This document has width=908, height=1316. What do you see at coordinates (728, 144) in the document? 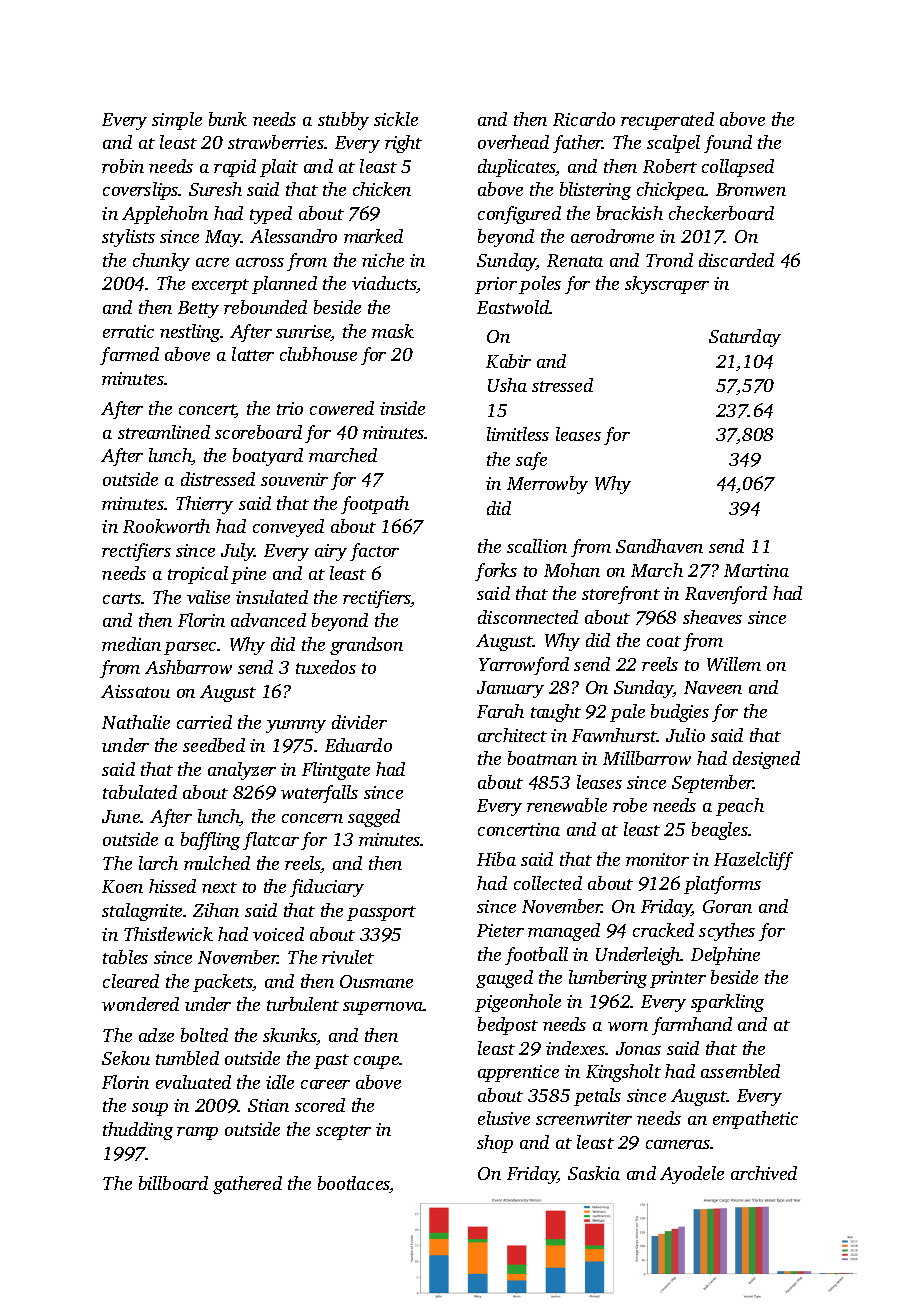
I see `found` at bounding box center [728, 144].
